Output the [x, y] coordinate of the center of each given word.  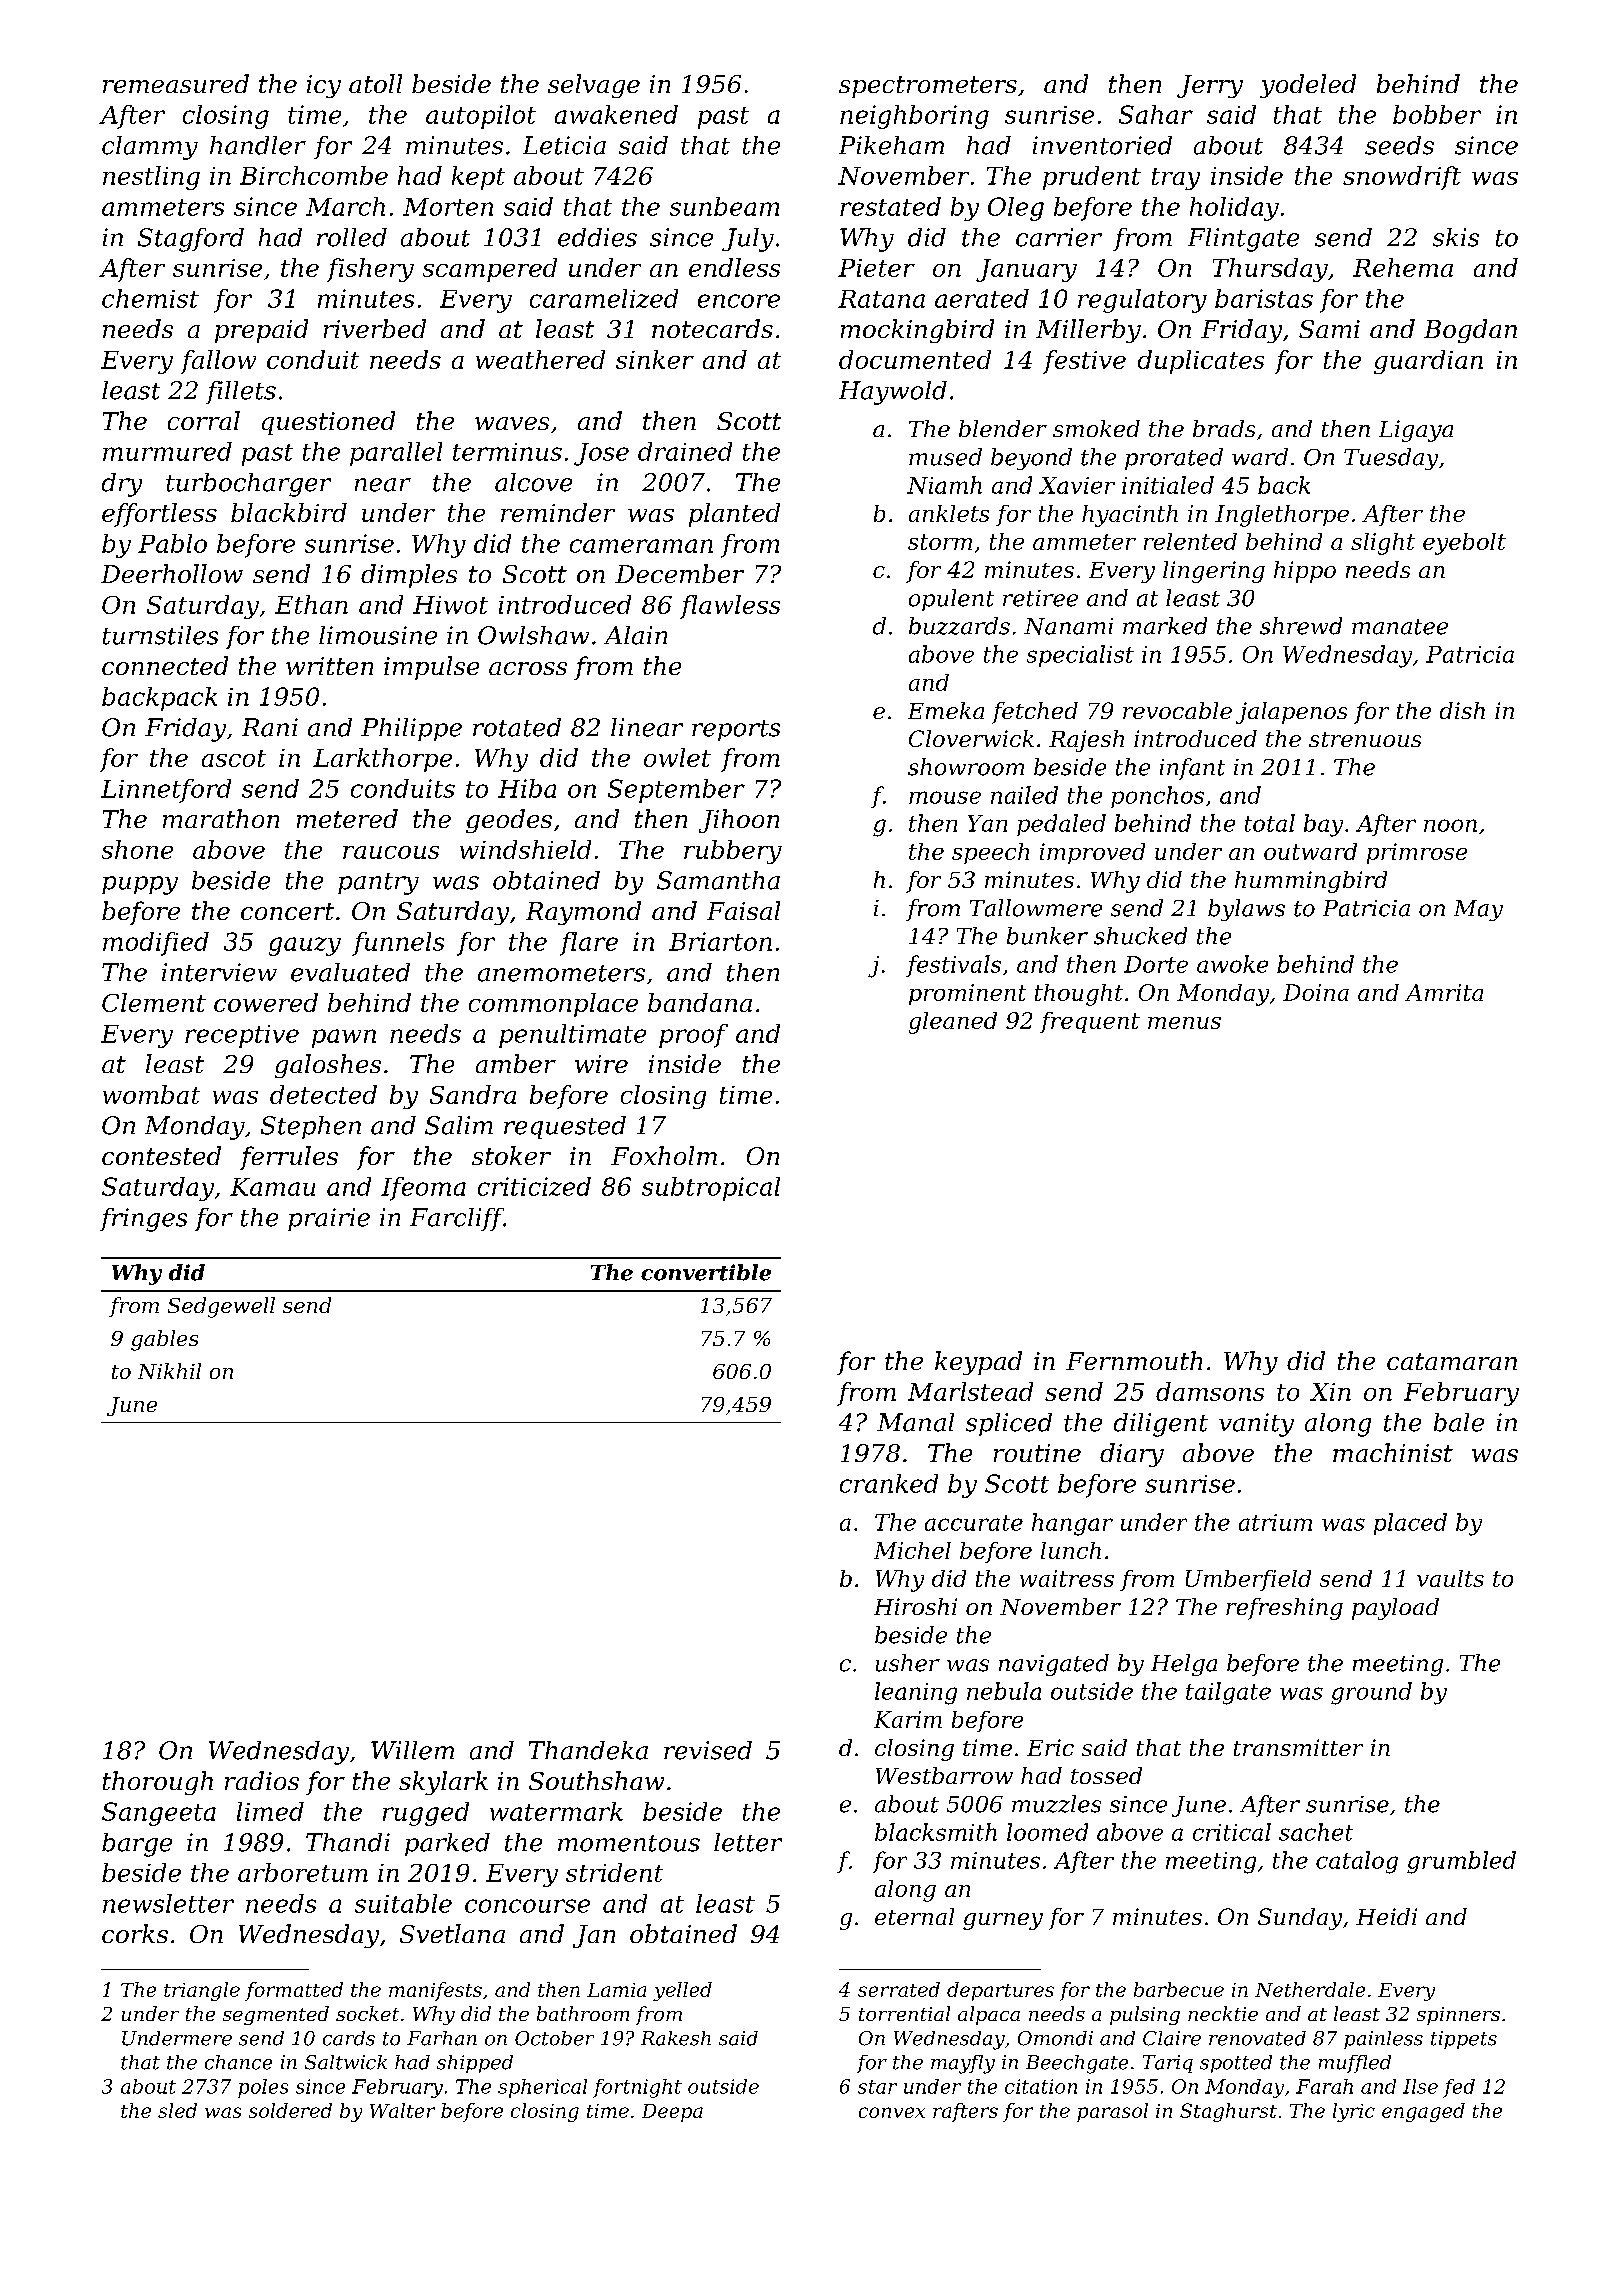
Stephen [311, 1127]
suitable [403, 1903]
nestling [151, 178]
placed [1410, 1524]
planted [734, 515]
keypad [978, 1363]
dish [1462, 710]
